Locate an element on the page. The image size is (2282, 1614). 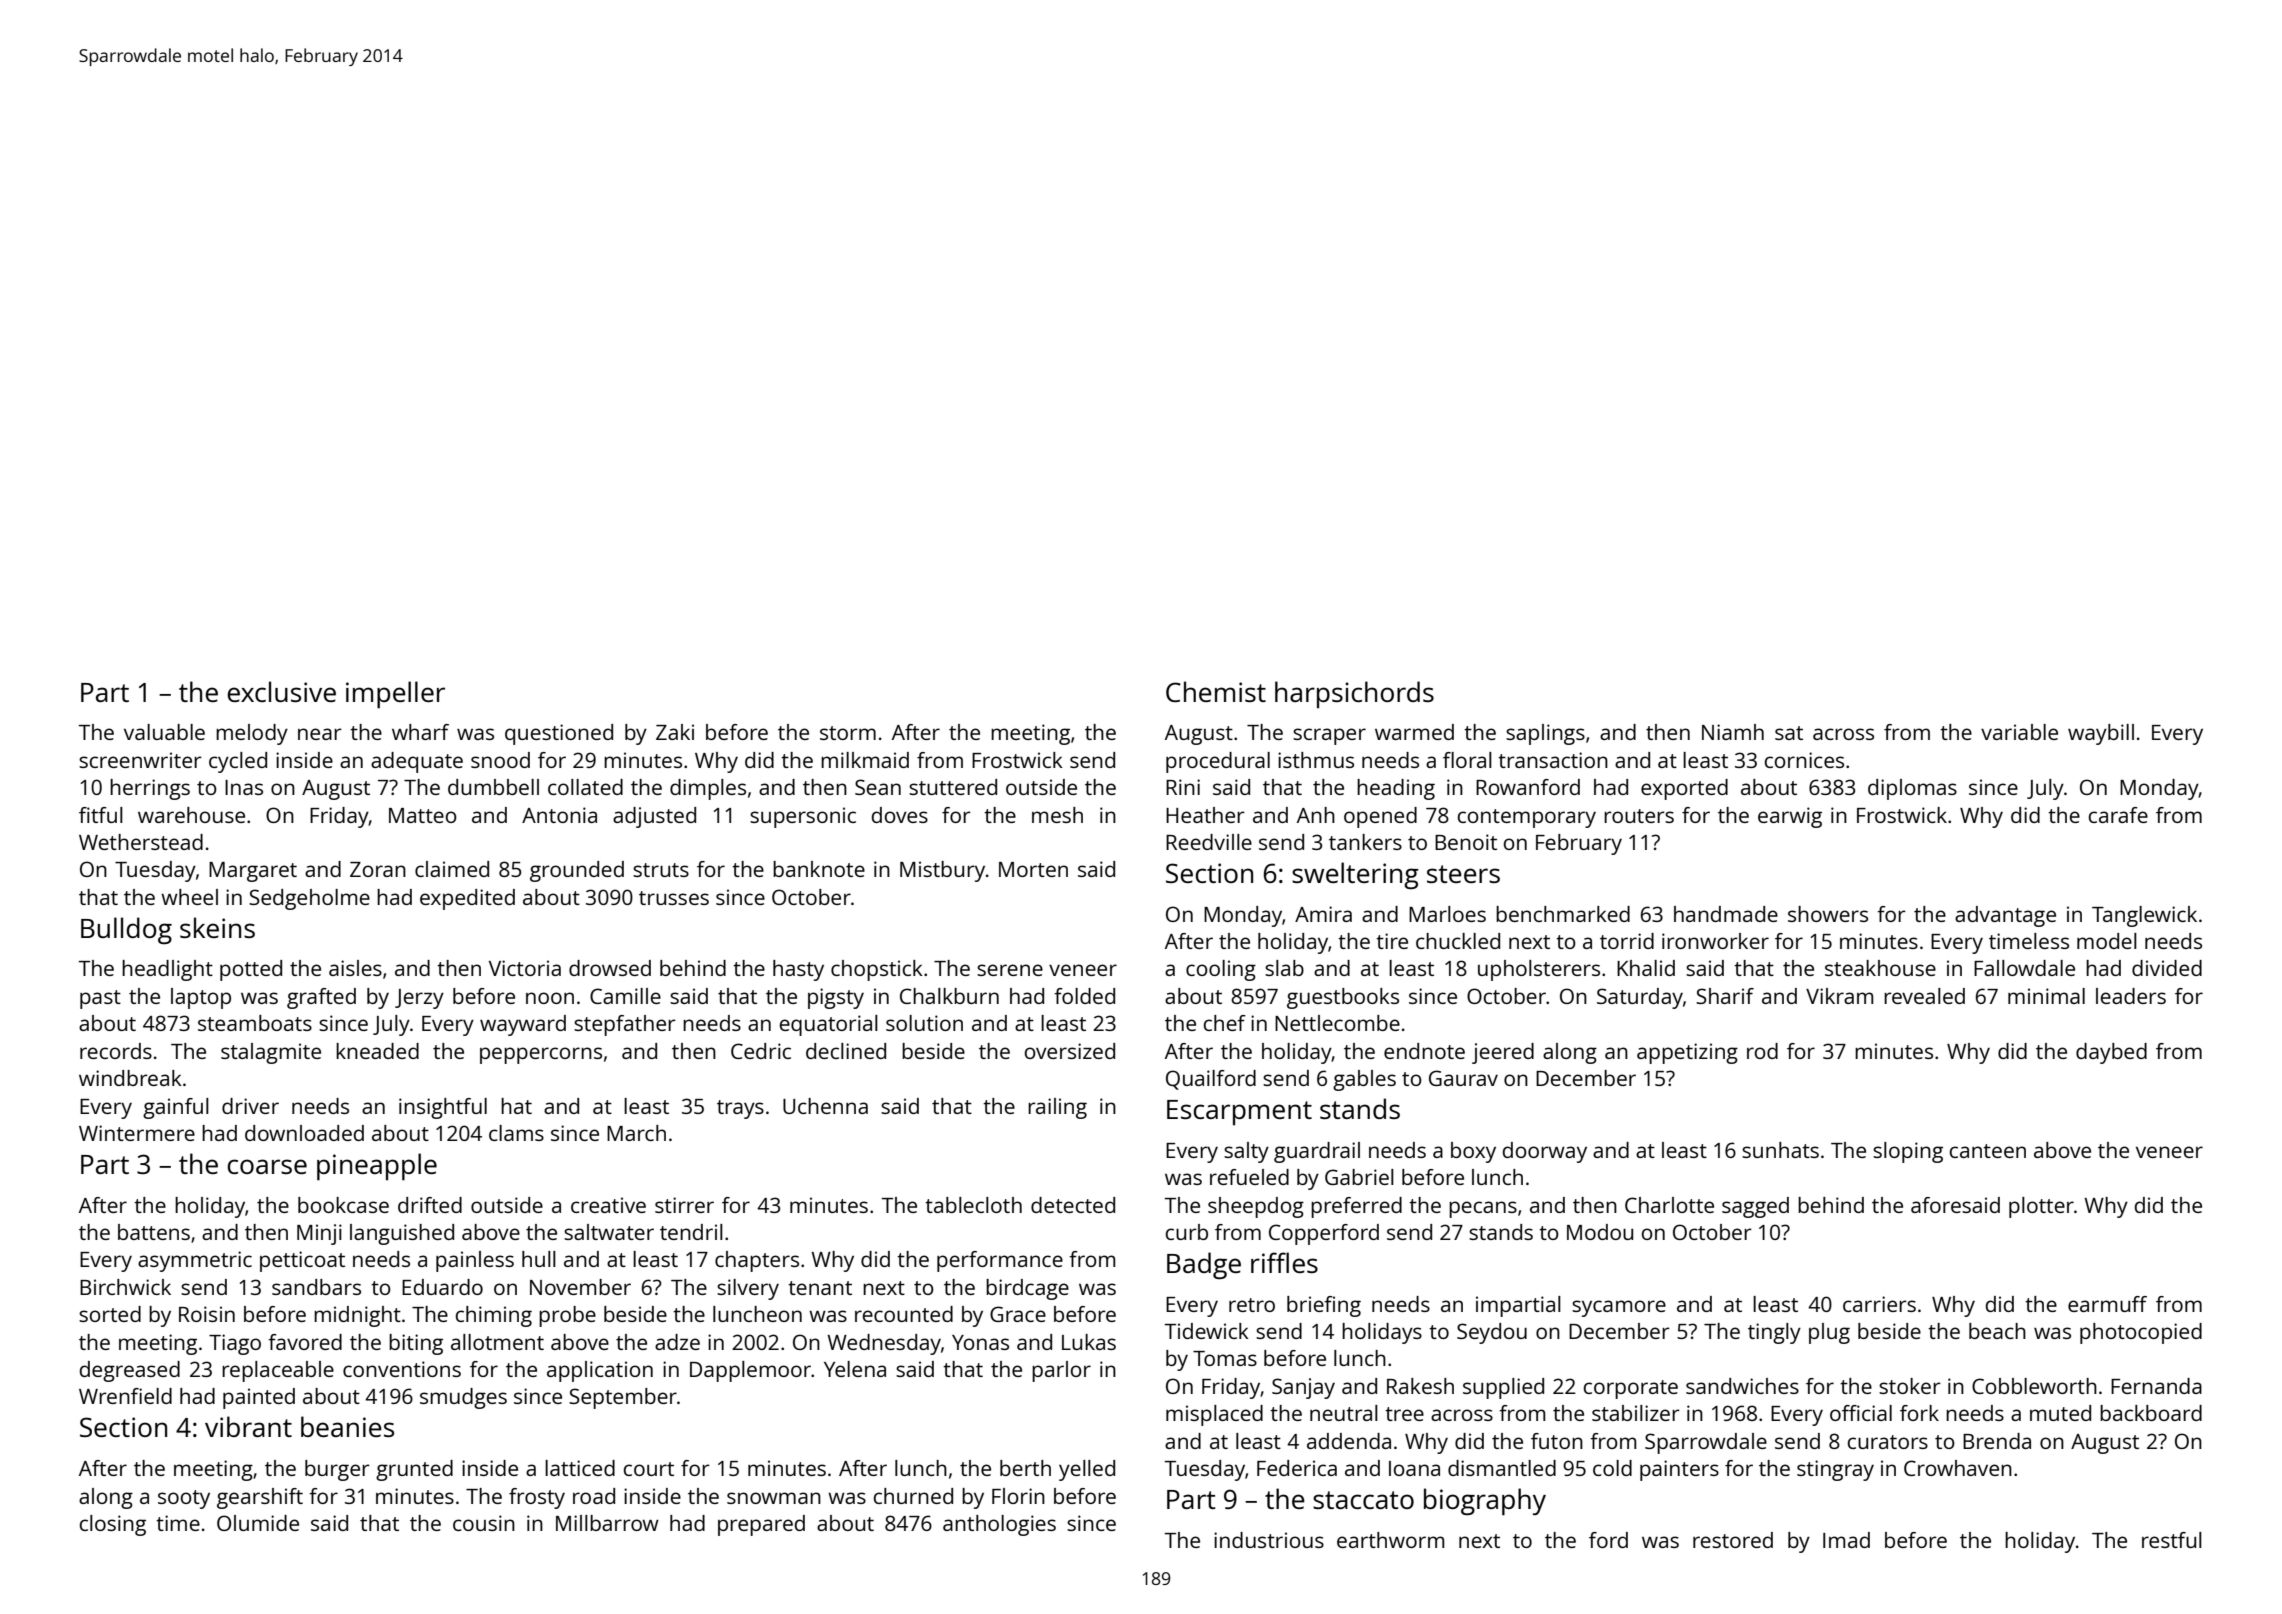
endnote is located at coordinates (1424, 1051).
